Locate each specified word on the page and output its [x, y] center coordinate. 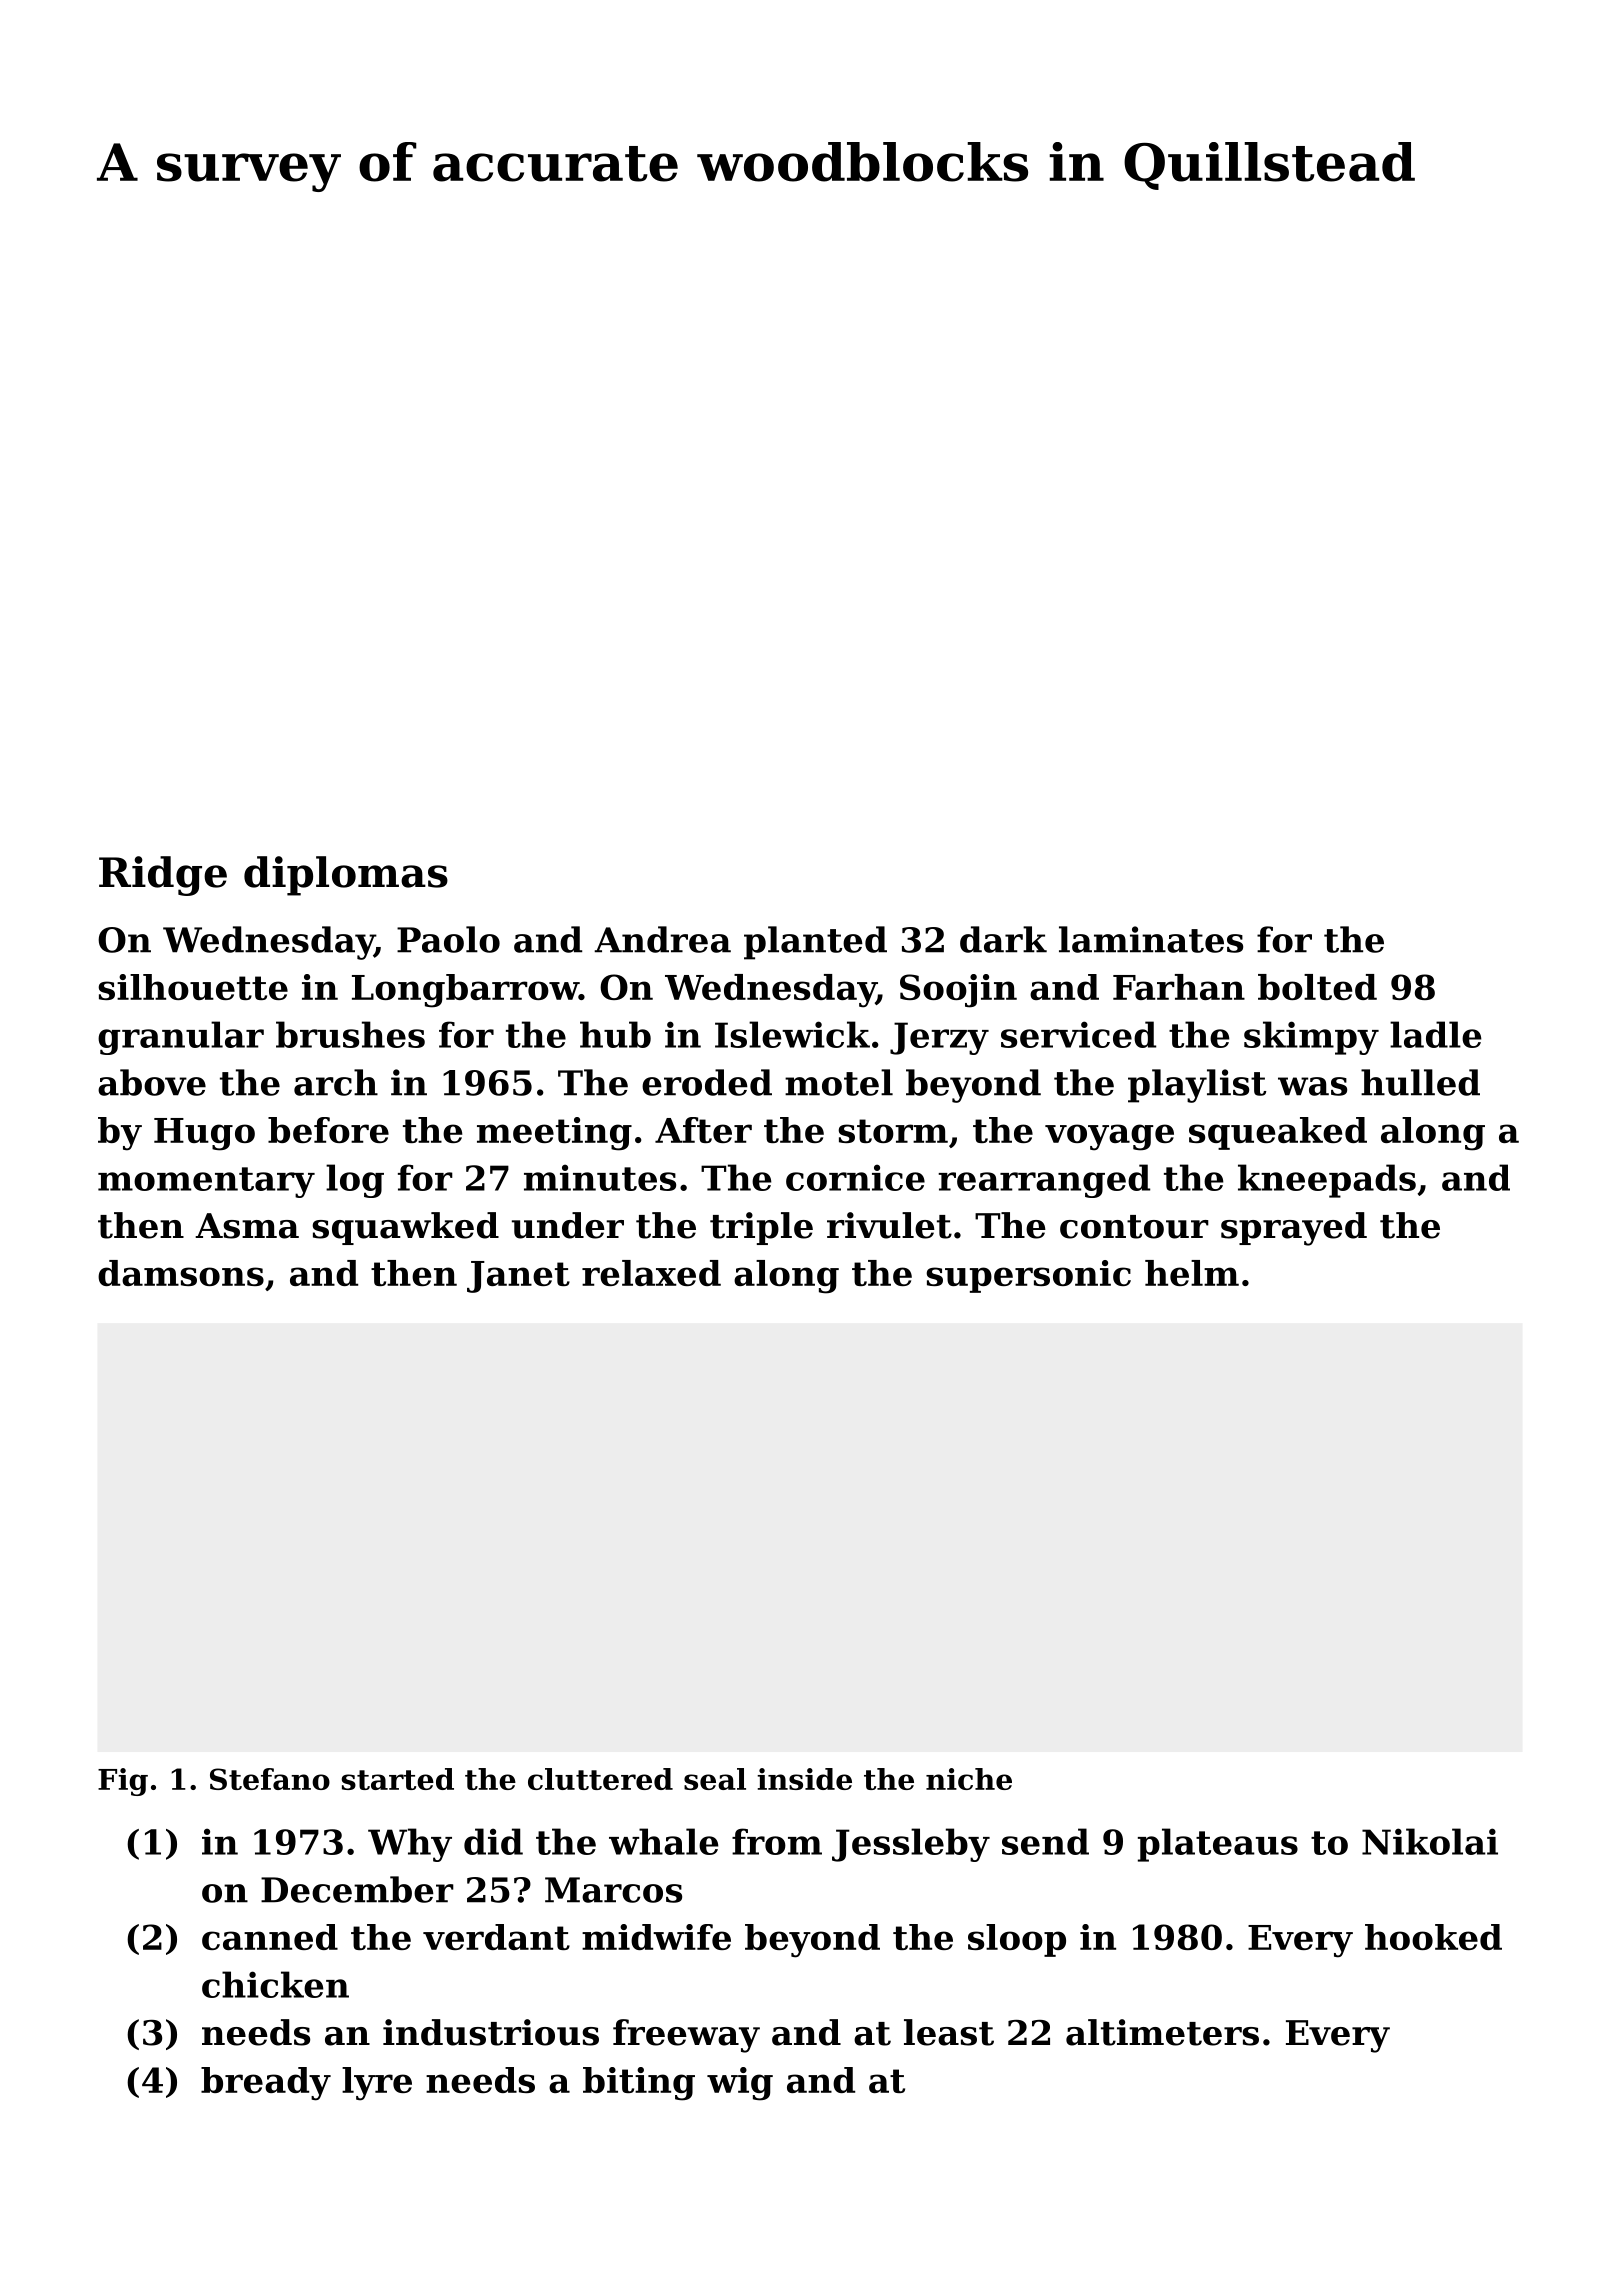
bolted [1317, 987]
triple [761, 1228]
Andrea [662, 939]
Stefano [270, 1779]
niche [969, 1779]
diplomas [346, 876]
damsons [181, 1273]
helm [1192, 1273]
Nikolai [1430, 1841]
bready [266, 2084]
